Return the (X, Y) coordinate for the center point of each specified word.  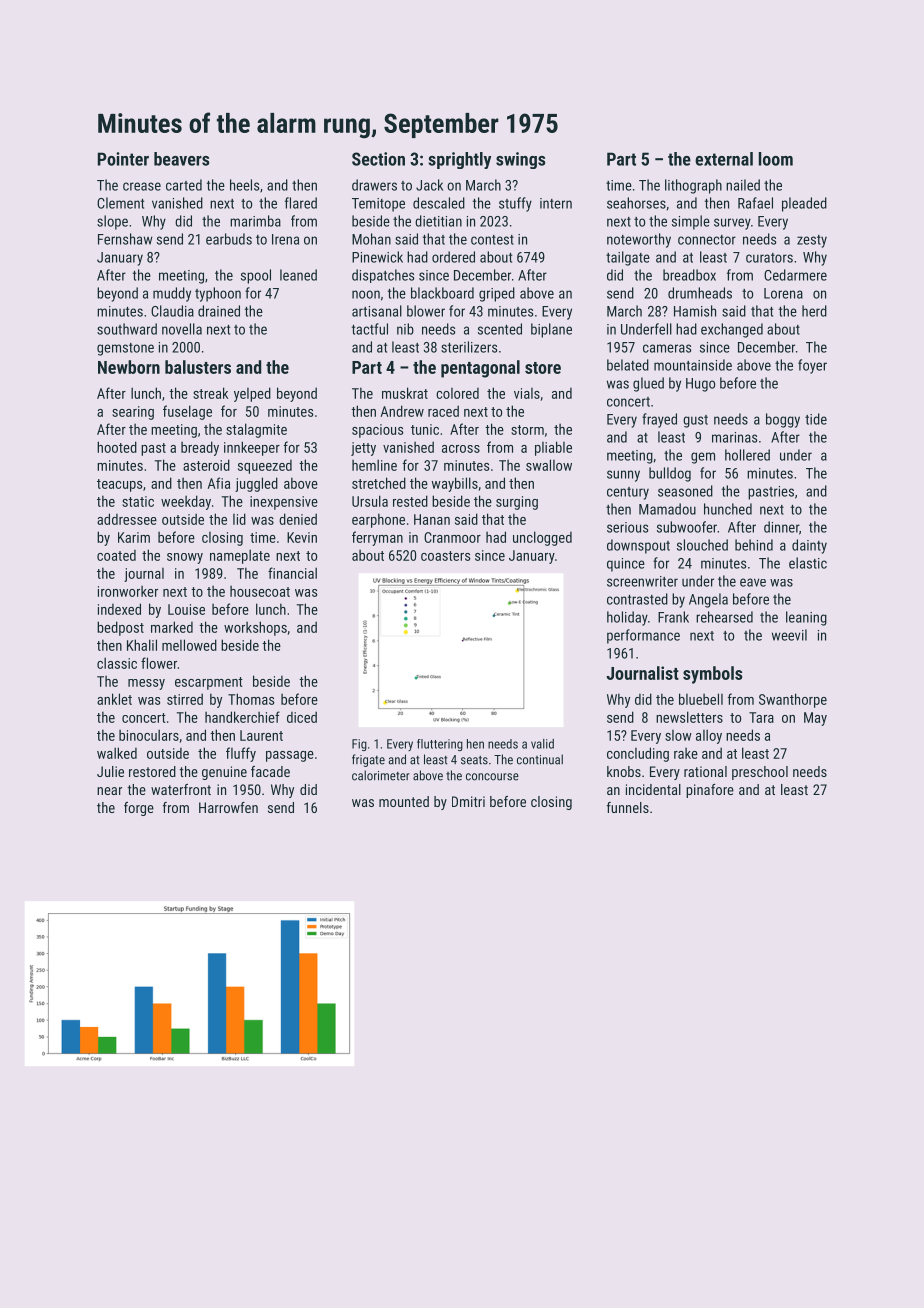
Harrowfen (228, 807)
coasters (445, 556)
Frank (673, 617)
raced (443, 411)
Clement (120, 203)
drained (219, 311)
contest (492, 240)
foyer (812, 366)
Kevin (302, 537)
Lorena (783, 293)
